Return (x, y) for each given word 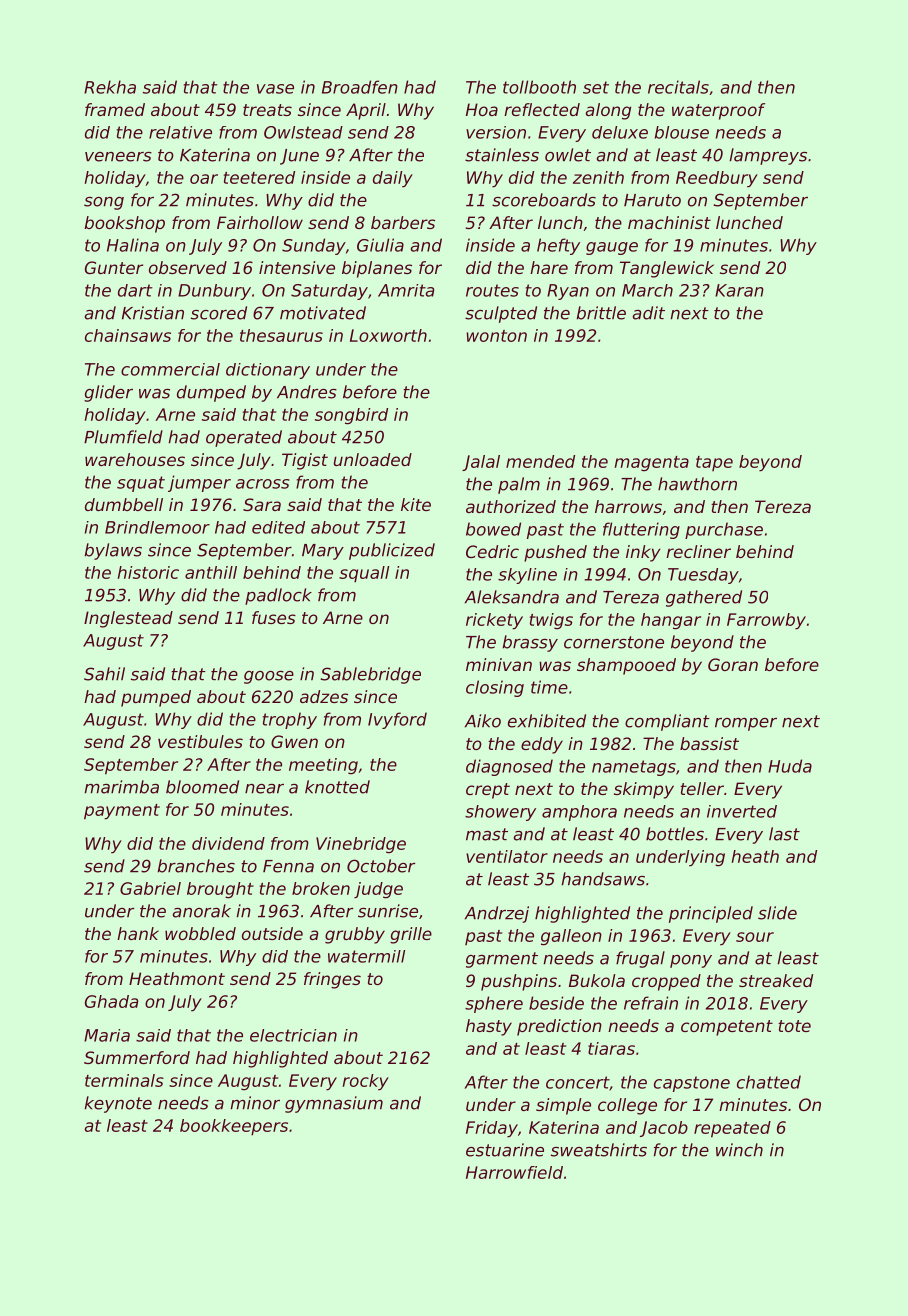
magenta (651, 464)
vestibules (200, 741)
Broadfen (360, 87)
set (596, 87)
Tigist (305, 461)
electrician (293, 1035)
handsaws (603, 879)
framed (115, 109)
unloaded (372, 459)
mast (487, 834)
